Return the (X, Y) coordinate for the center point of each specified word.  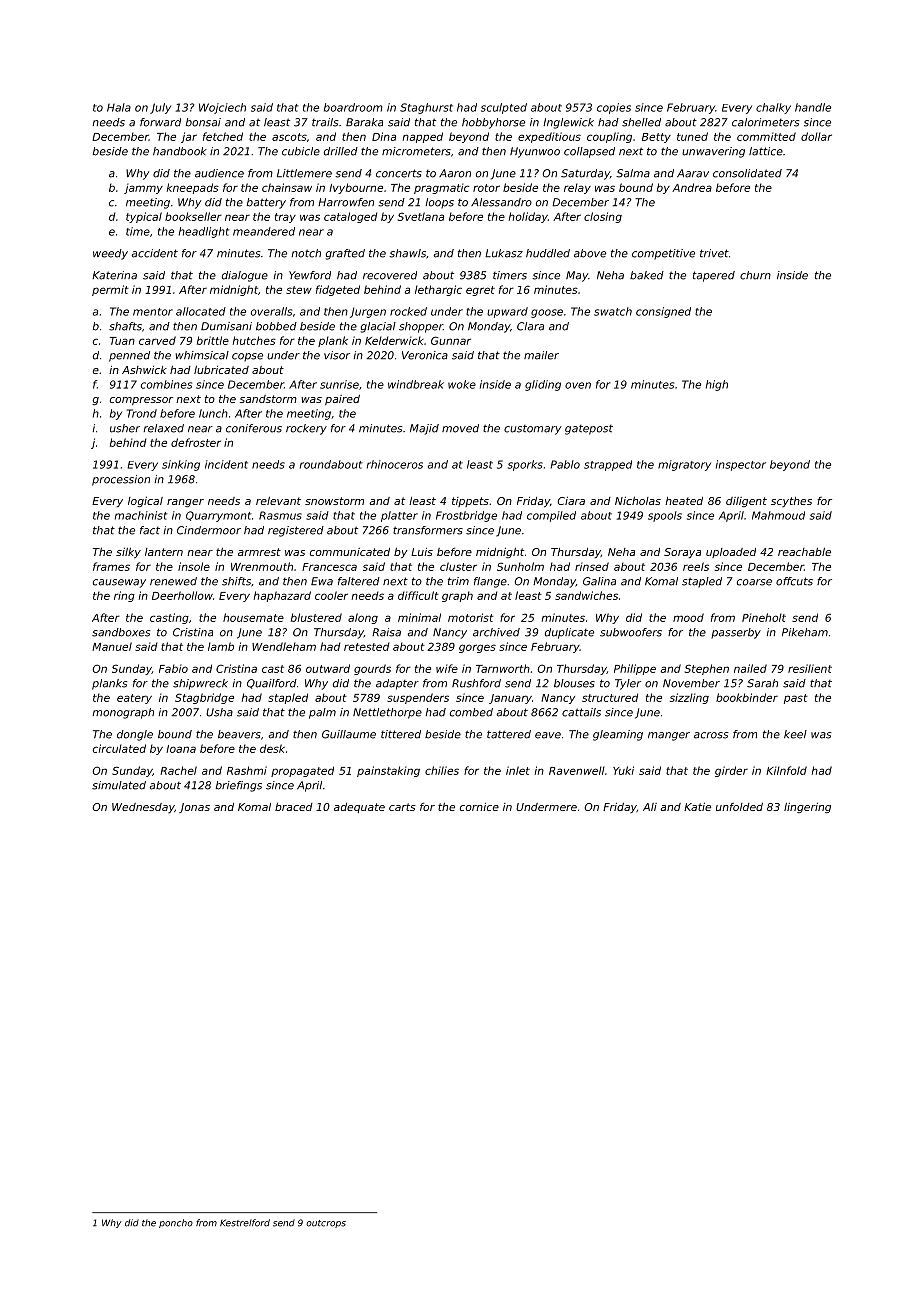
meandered (264, 231)
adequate (359, 808)
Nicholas (638, 500)
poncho (176, 1223)
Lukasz (504, 253)
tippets (470, 502)
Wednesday (143, 808)
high (717, 385)
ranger (185, 503)
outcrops (326, 1224)
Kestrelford (245, 1223)
